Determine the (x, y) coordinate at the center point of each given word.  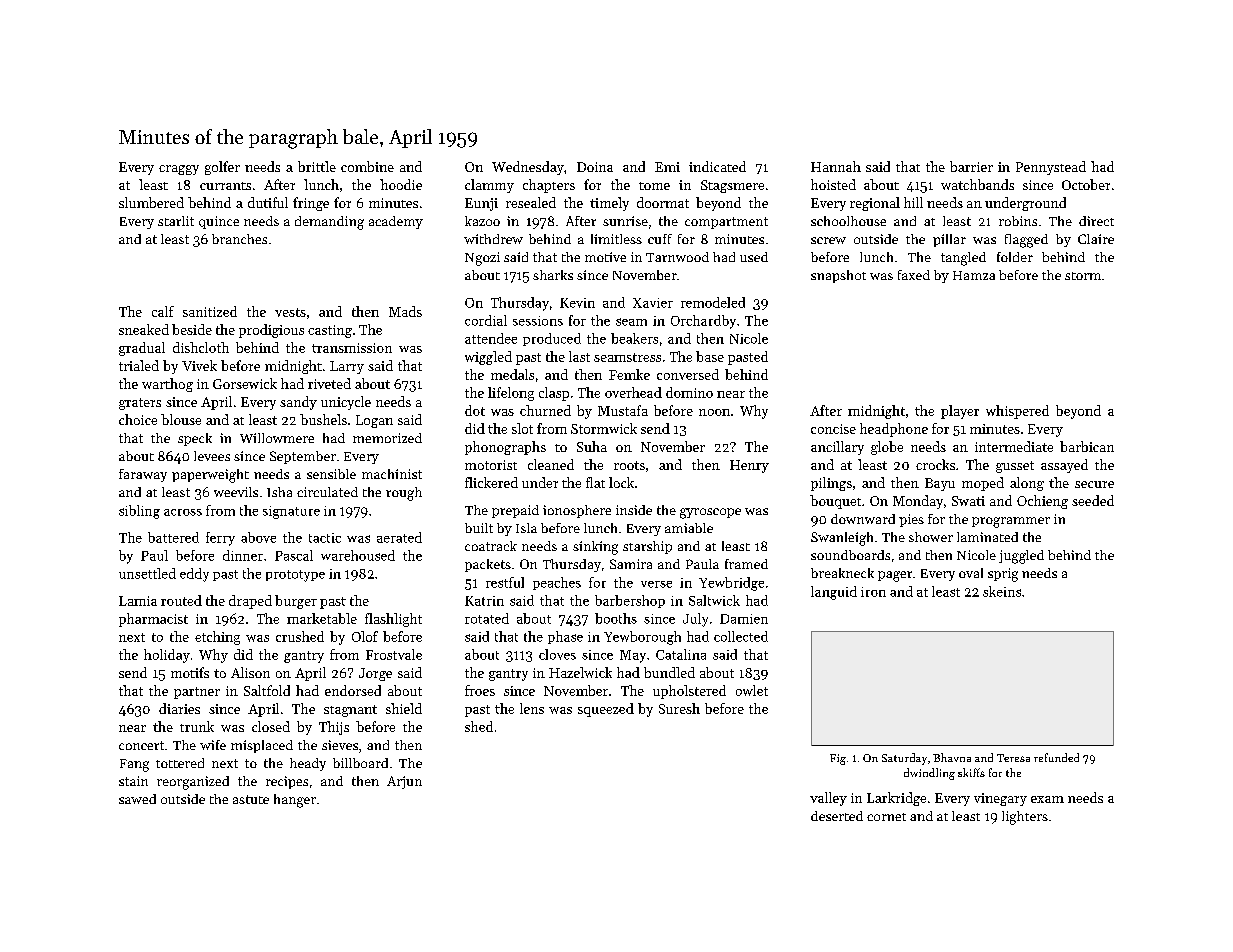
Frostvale (394, 654)
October (1086, 184)
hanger (295, 801)
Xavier (653, 303)
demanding (329, 223)
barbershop (630, 601)
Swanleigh (842, 539)
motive (605, 257)
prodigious (271, 331)
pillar (949, 240)
